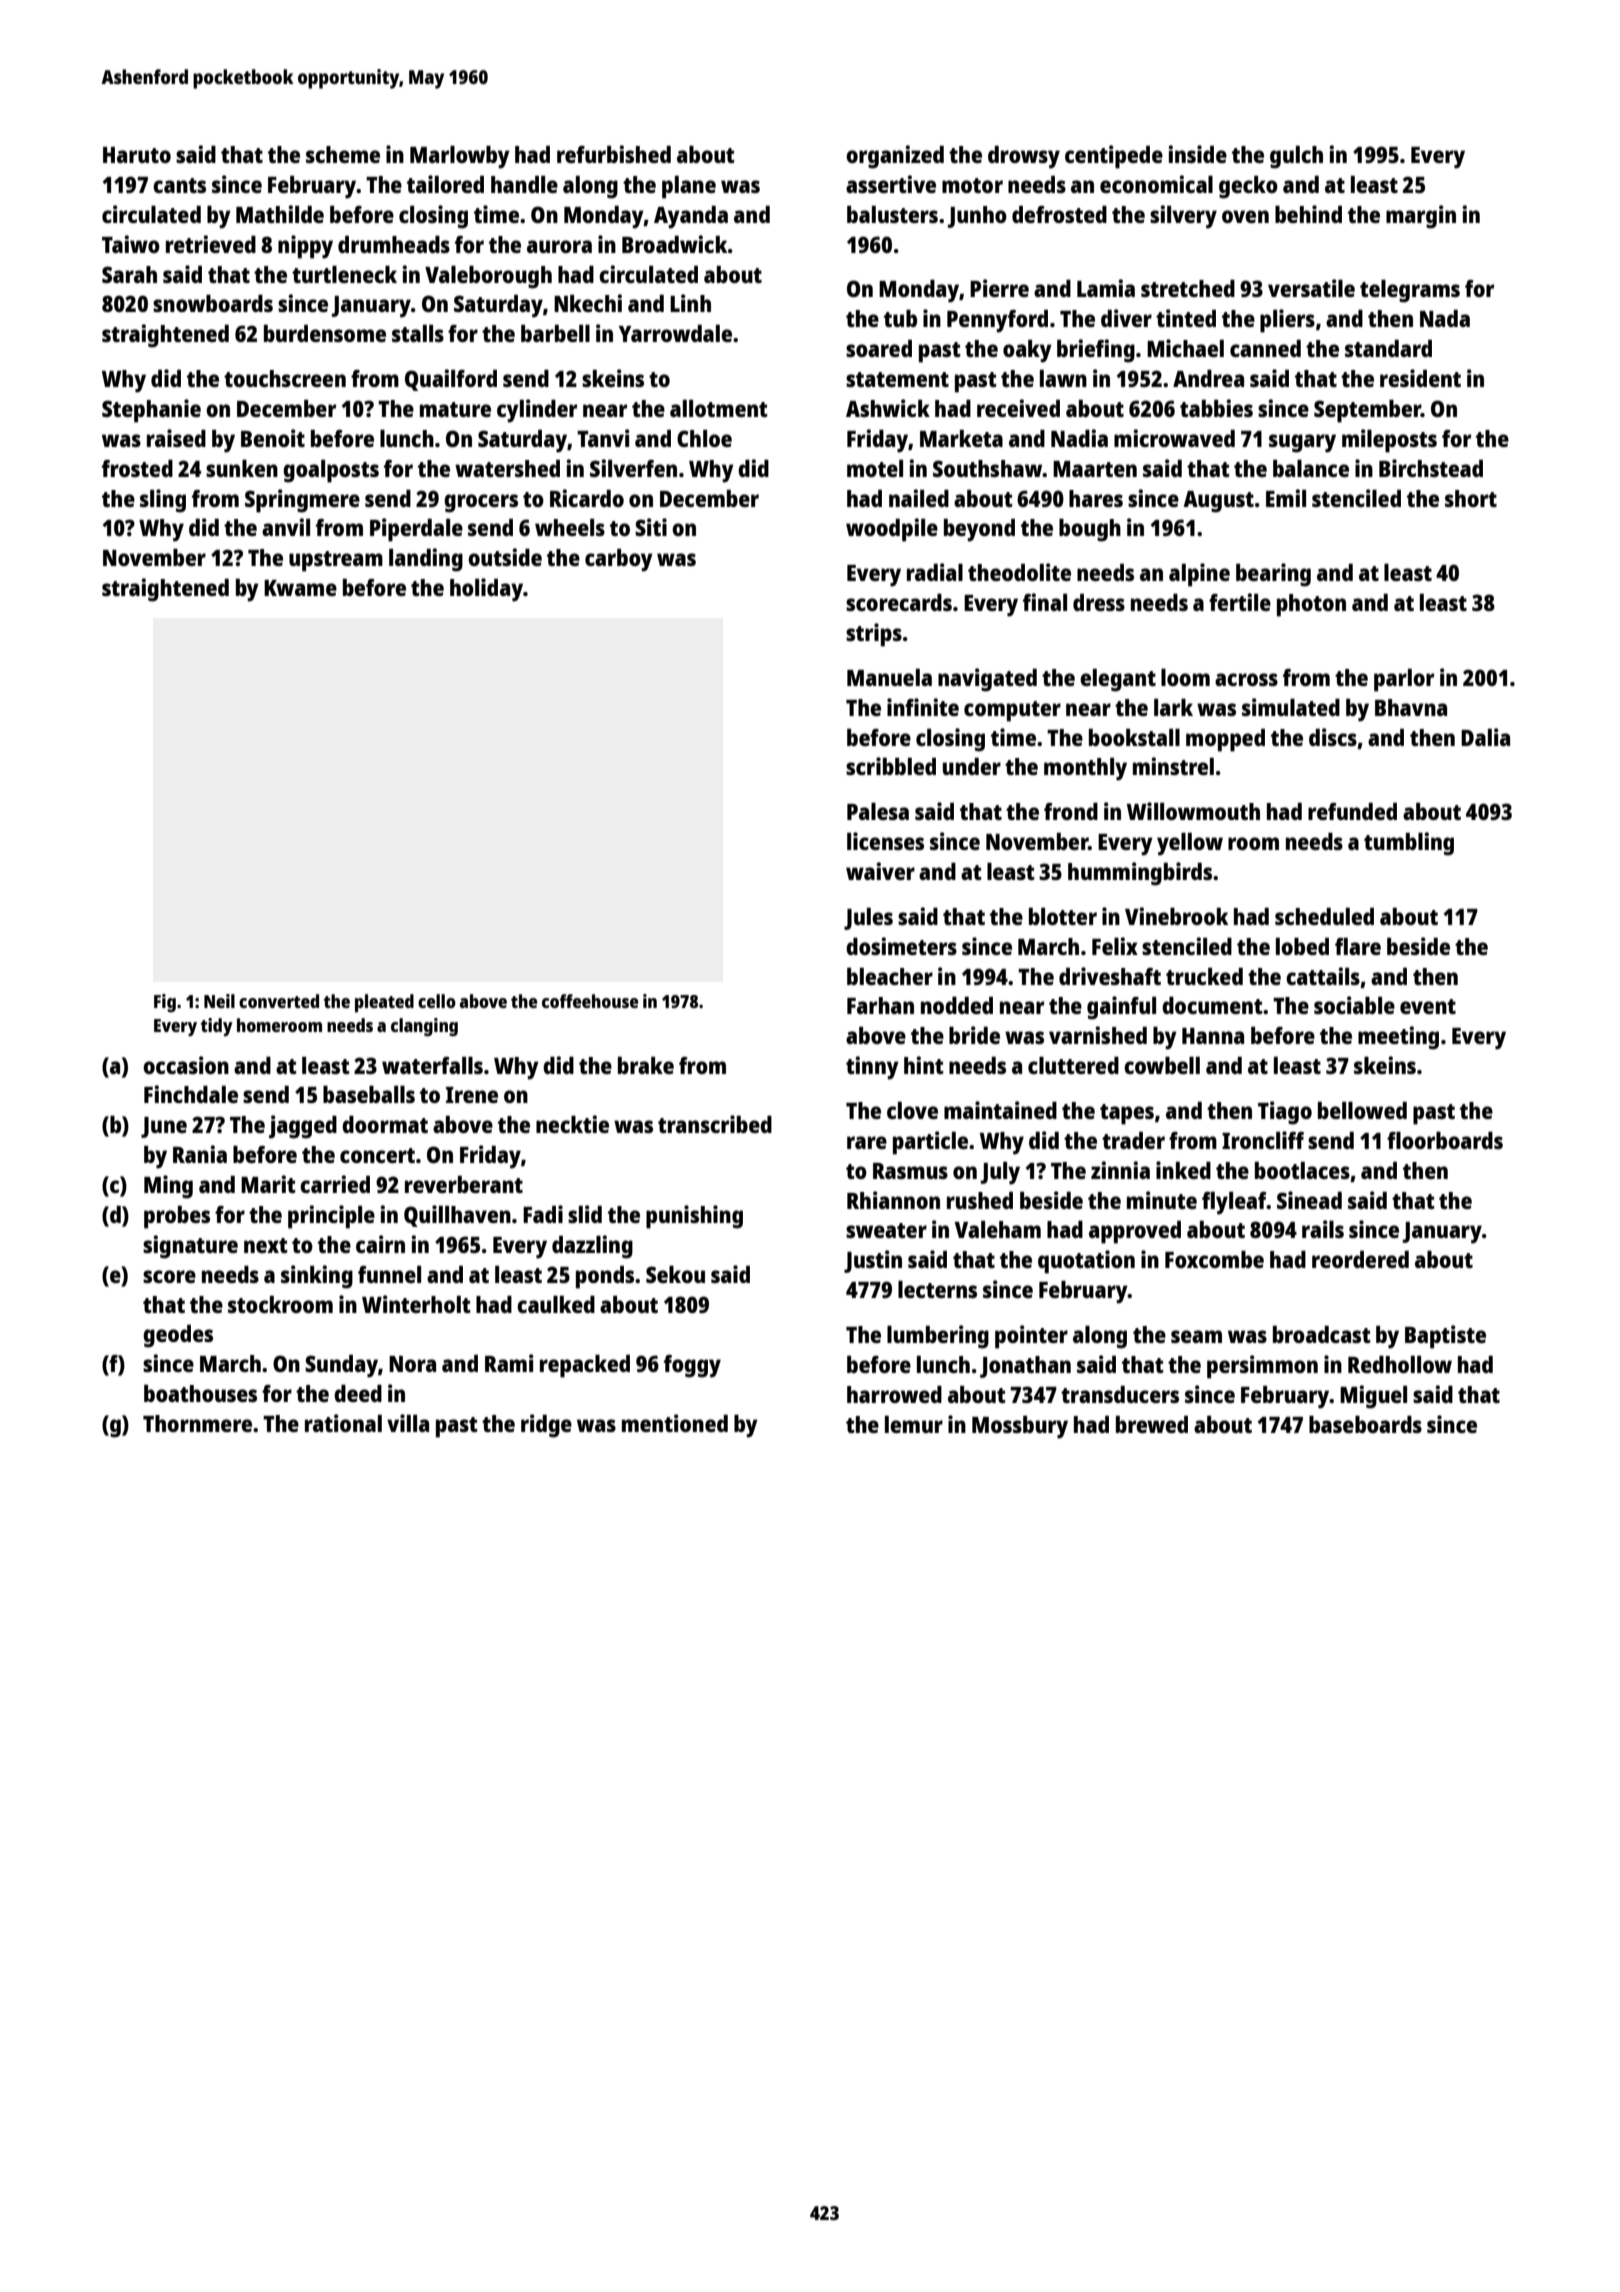  What do you see at coordinates (1333, 737) in the screenshot?
I see `discs` at bounding box center [1333, 737].
